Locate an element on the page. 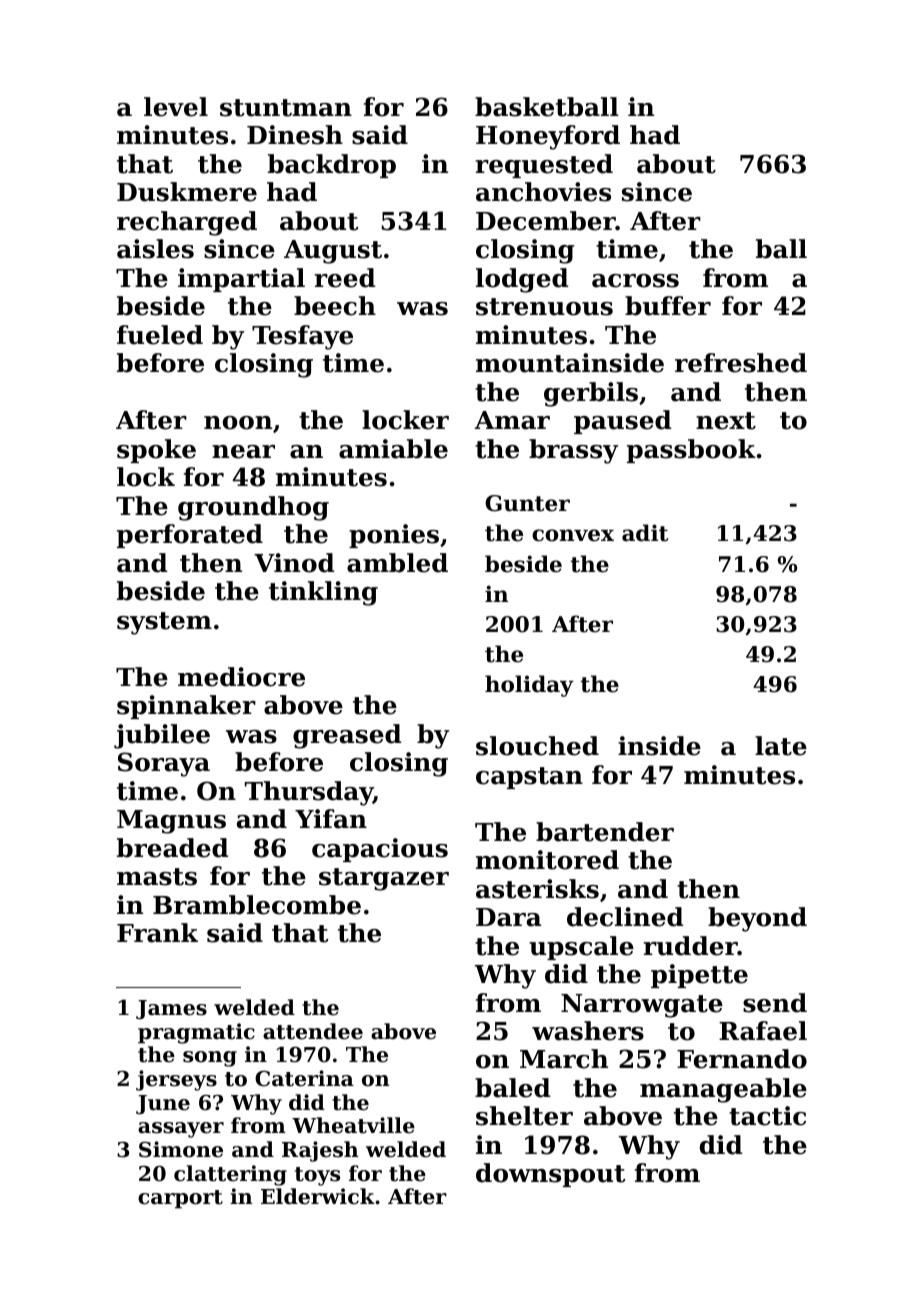 Image resolution: width=924 pixels, height=1311 pixels. Simone is located at coordinates (181, 1149).
